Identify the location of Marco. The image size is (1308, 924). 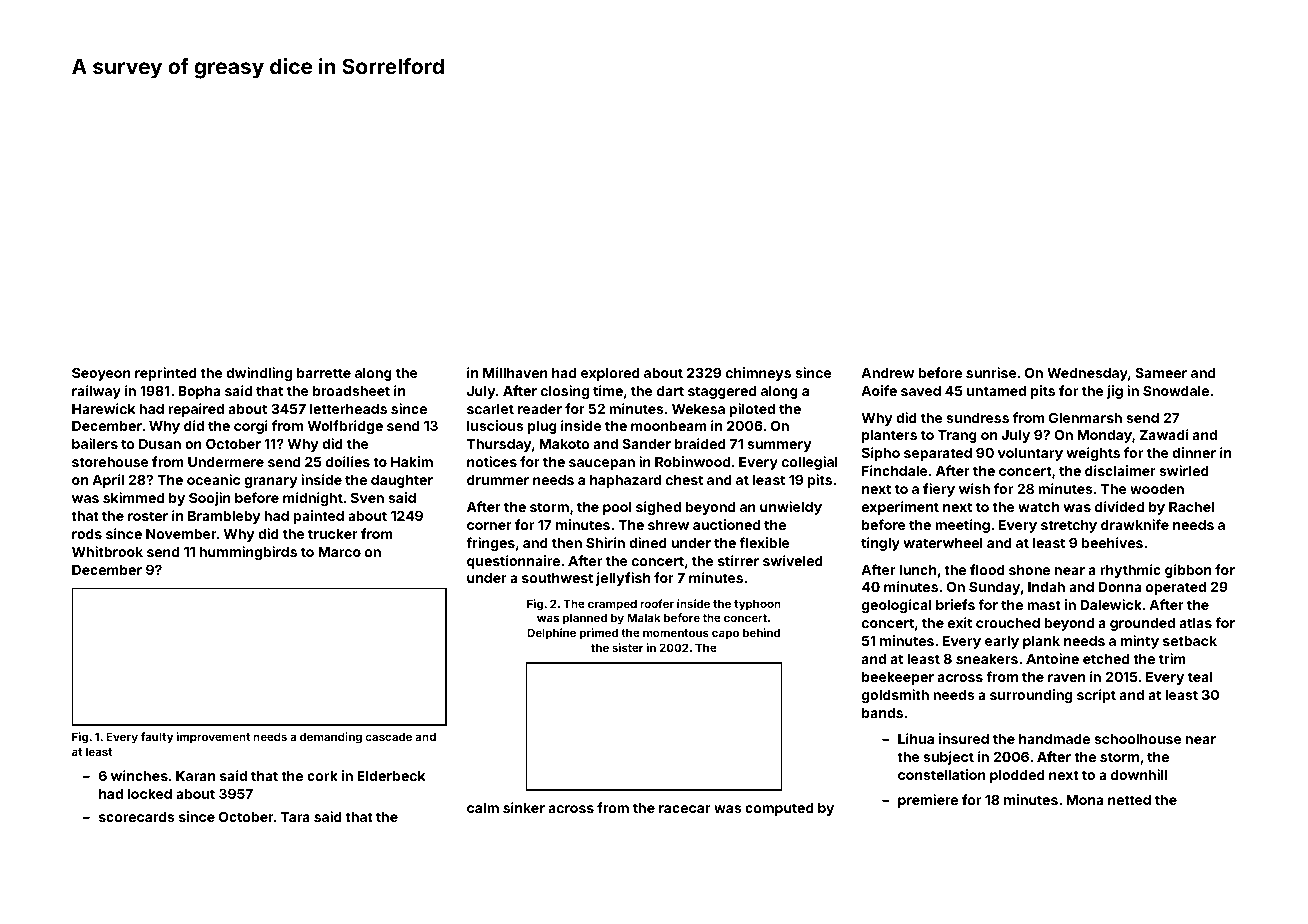
(339, 552).
